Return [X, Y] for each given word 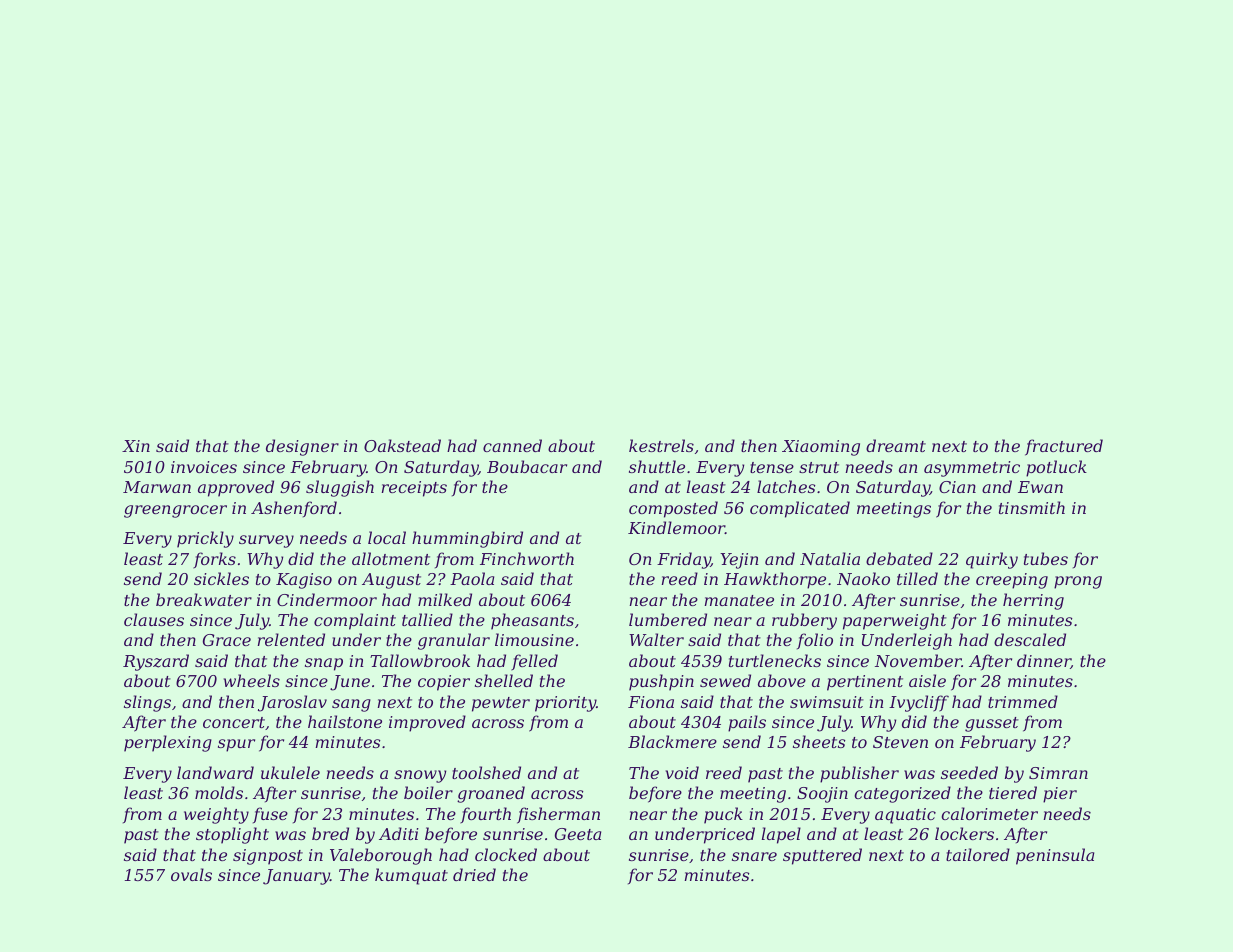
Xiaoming [821, 448]
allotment [391, 558]
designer [302, 447]
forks [214, 560]
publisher [859, 774]
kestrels [661, 445]
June [350, 683]
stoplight [232, 835]
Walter [656, 639]
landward [215, 772]
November [918, 660]
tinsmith [1032, 507]
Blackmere [672, 741]
